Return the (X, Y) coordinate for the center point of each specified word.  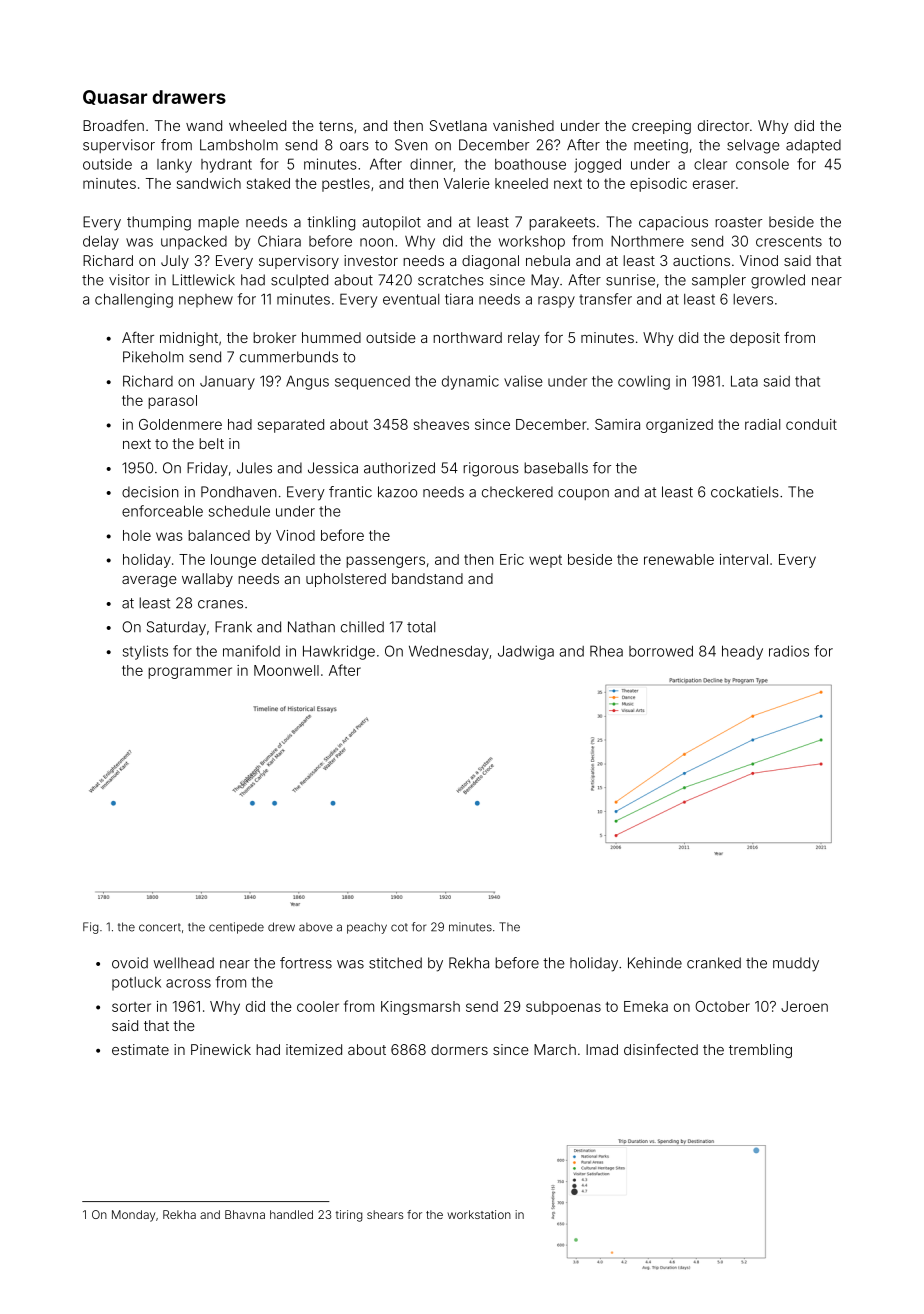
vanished (523, 125)
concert (160, 927)
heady (742, 652)
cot (399, 927)
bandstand (427, 578)
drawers (189, 97)
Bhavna (245, 1214)
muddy (796, 964)
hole (137, 535)
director (723, 125)
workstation (479, 1214)
